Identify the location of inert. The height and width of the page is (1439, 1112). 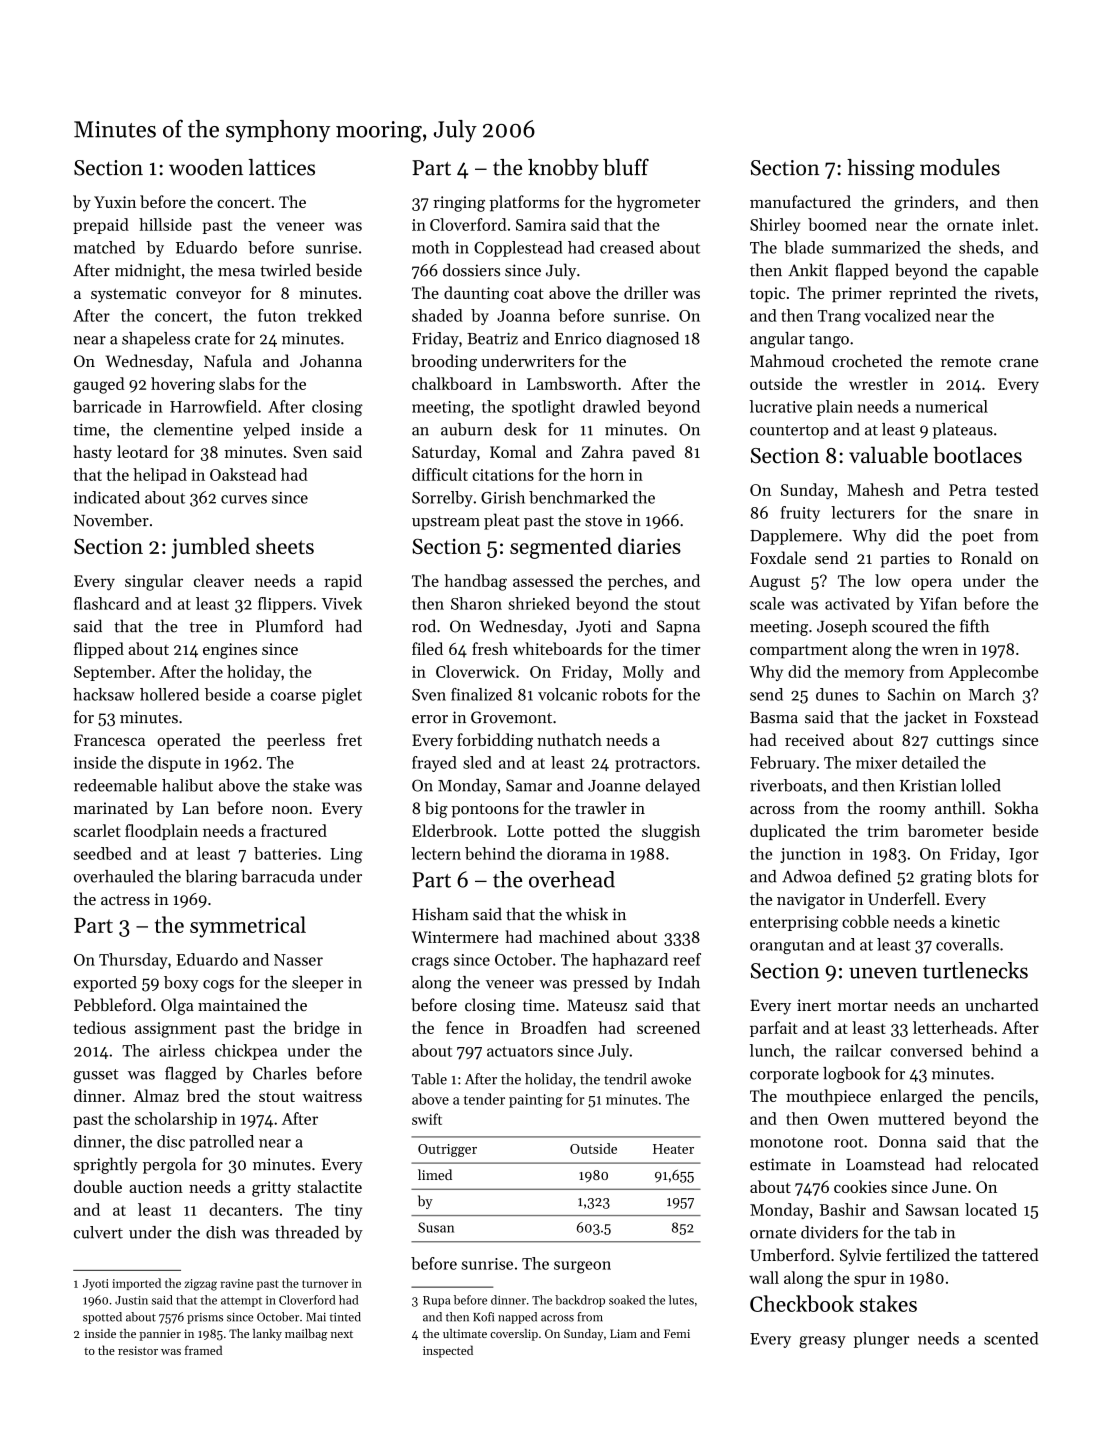
(814, 1005).
